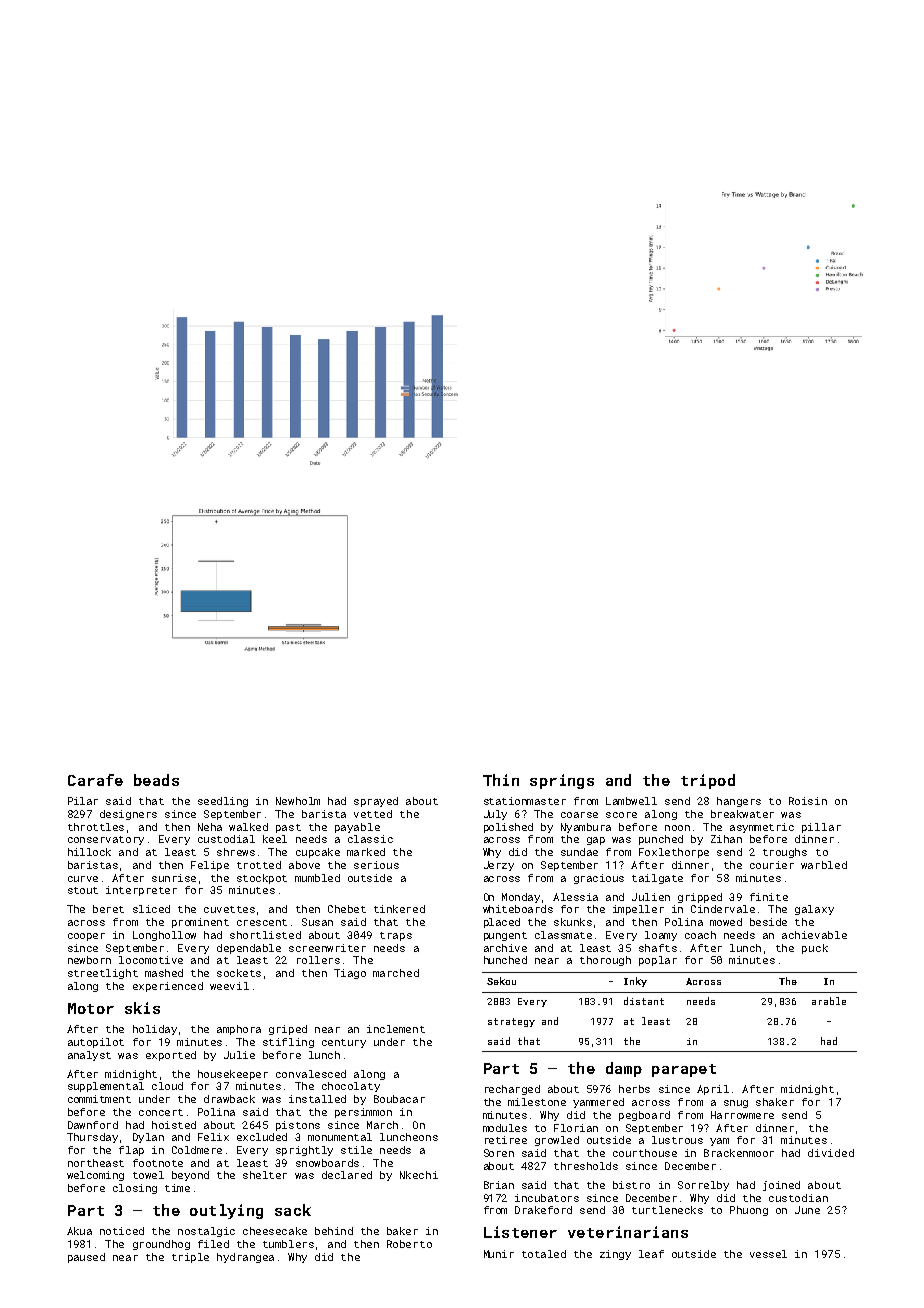 The width and height of the screenshot is (924, 1308). Describe the element at coordinates (288, 1030) in the screenshot. I see `griped` at that location.
